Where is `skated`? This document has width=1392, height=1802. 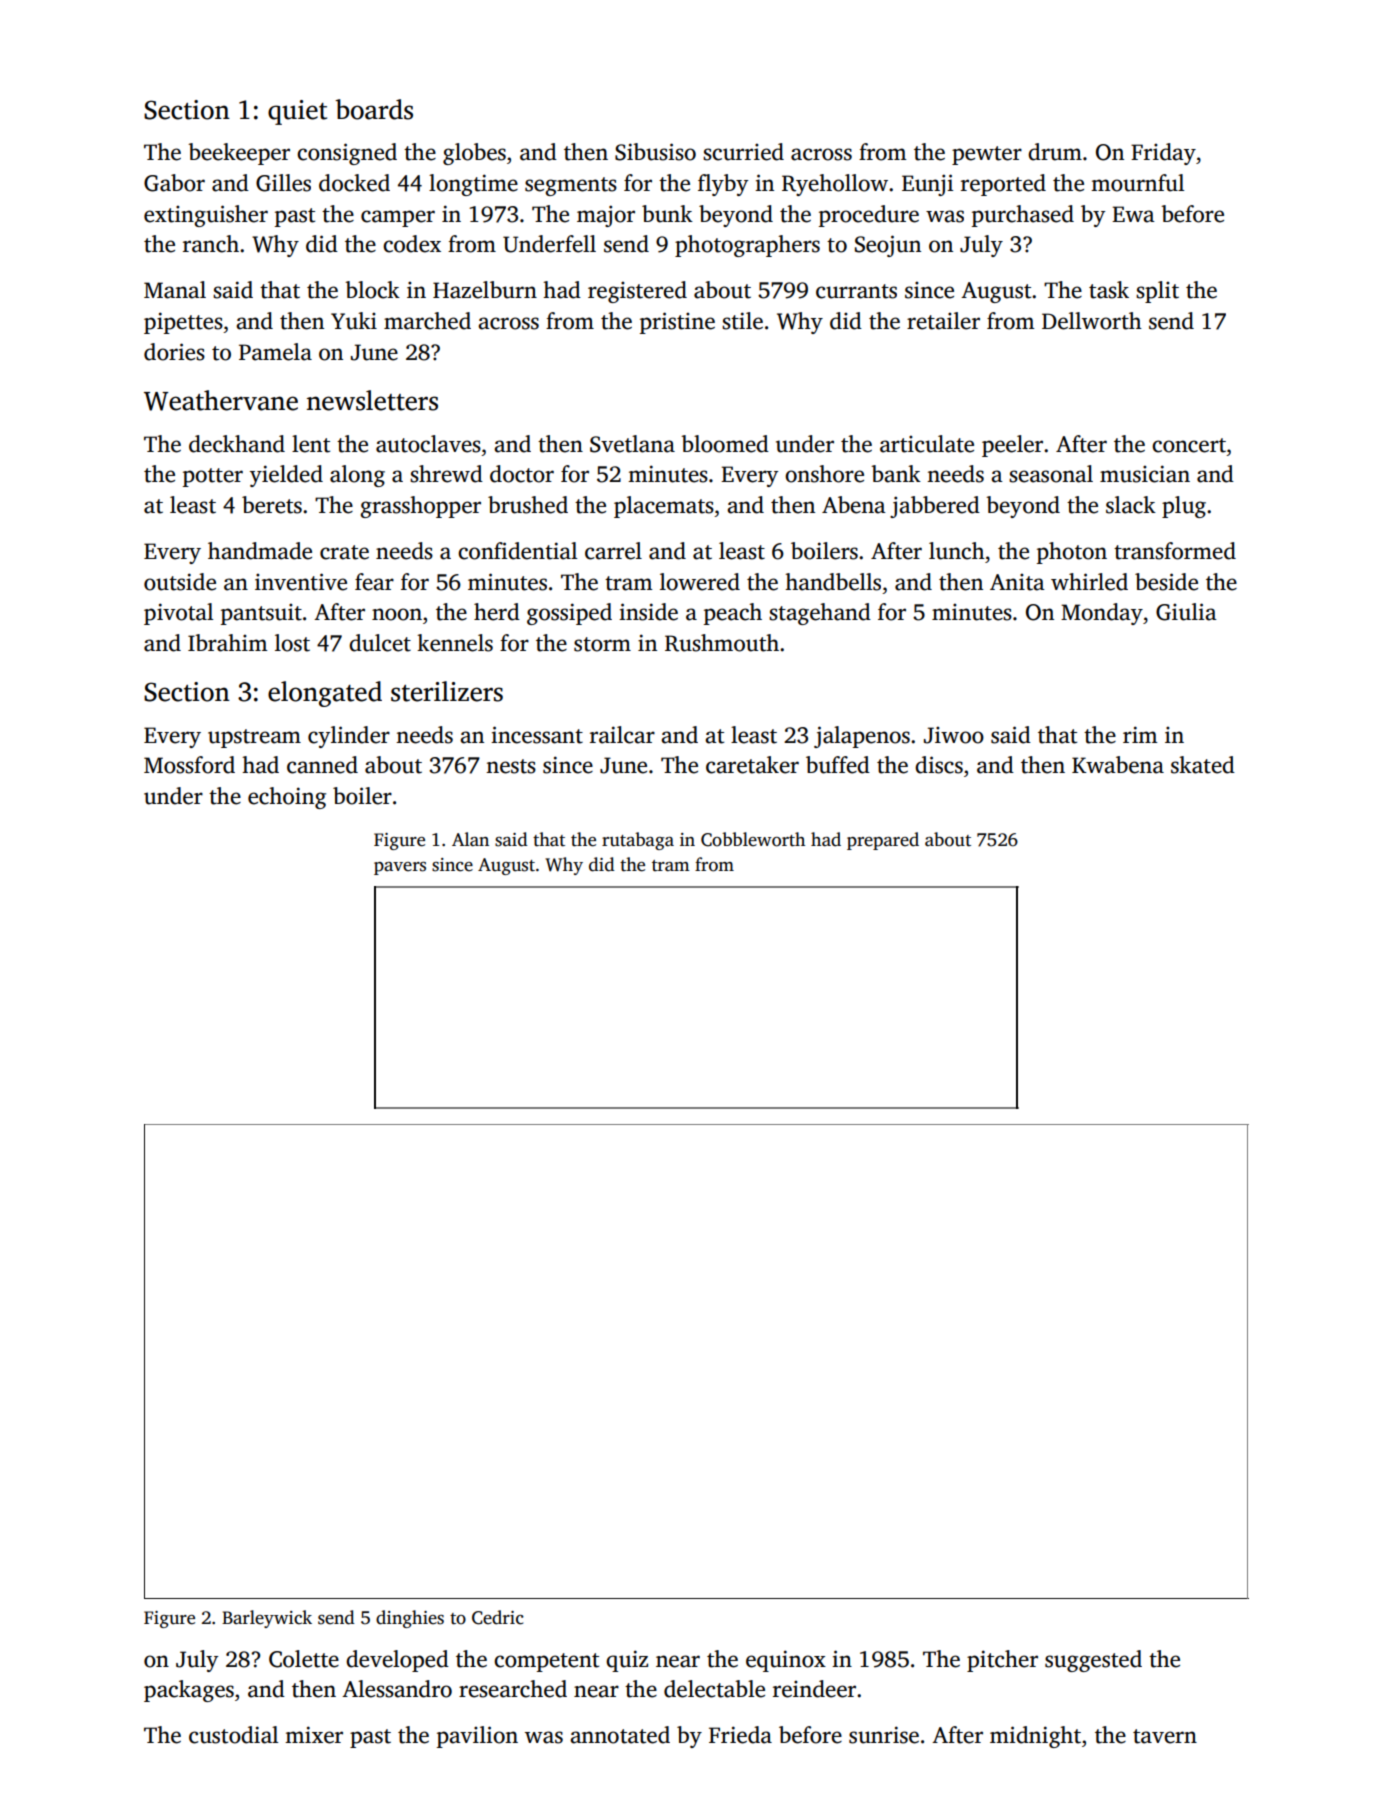 skated is located at coordinates (1203, 765).
